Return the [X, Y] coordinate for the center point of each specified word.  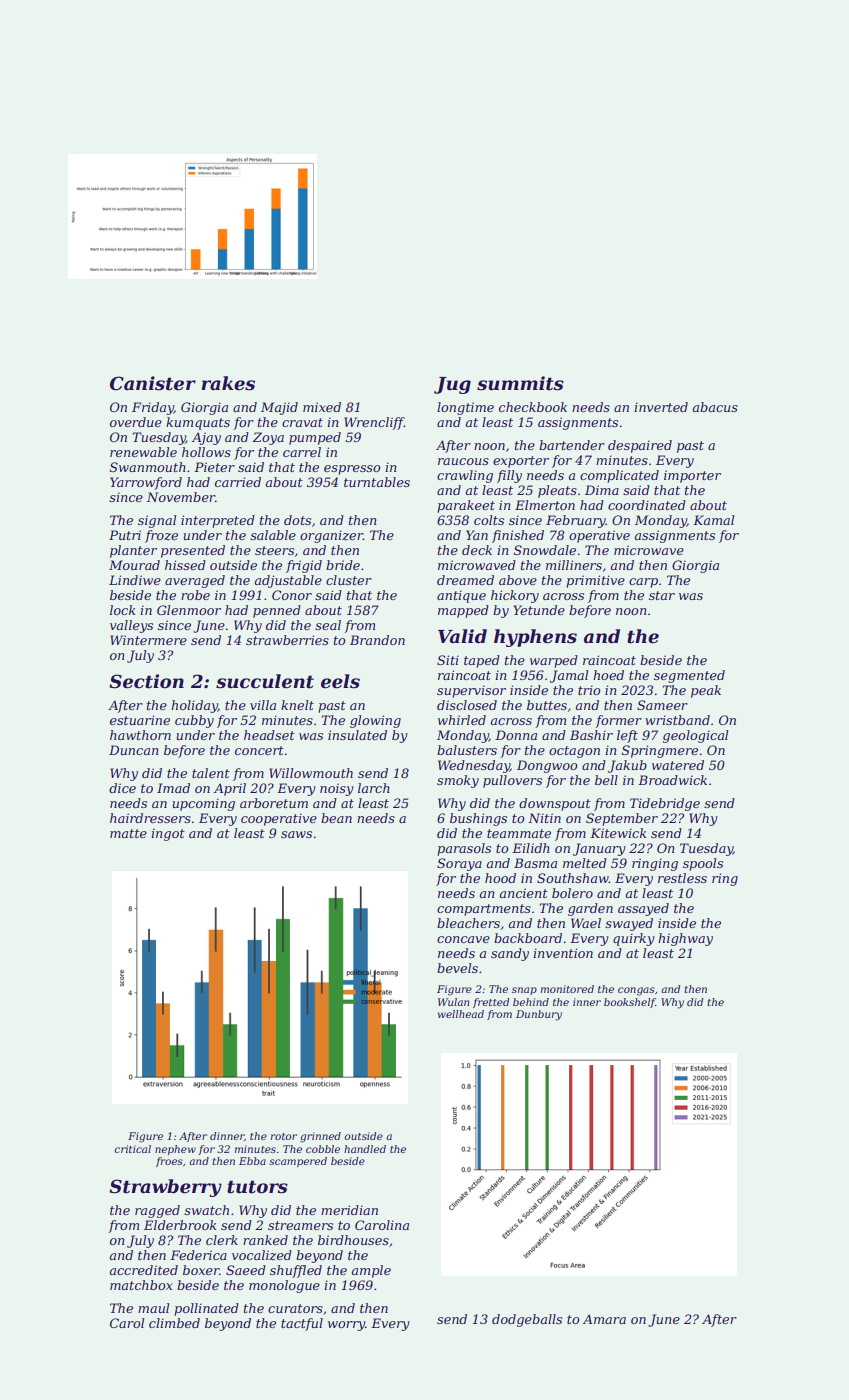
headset [269, 735]
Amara [604, 1319]
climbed [174, 1323]
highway [685, 939]
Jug [452, 385]
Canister [153, 383]
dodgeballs [527, 1320]
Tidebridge [665, 804]
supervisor [471, 691]
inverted [661, 407]
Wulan [453, 1002]
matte [128, 833]
